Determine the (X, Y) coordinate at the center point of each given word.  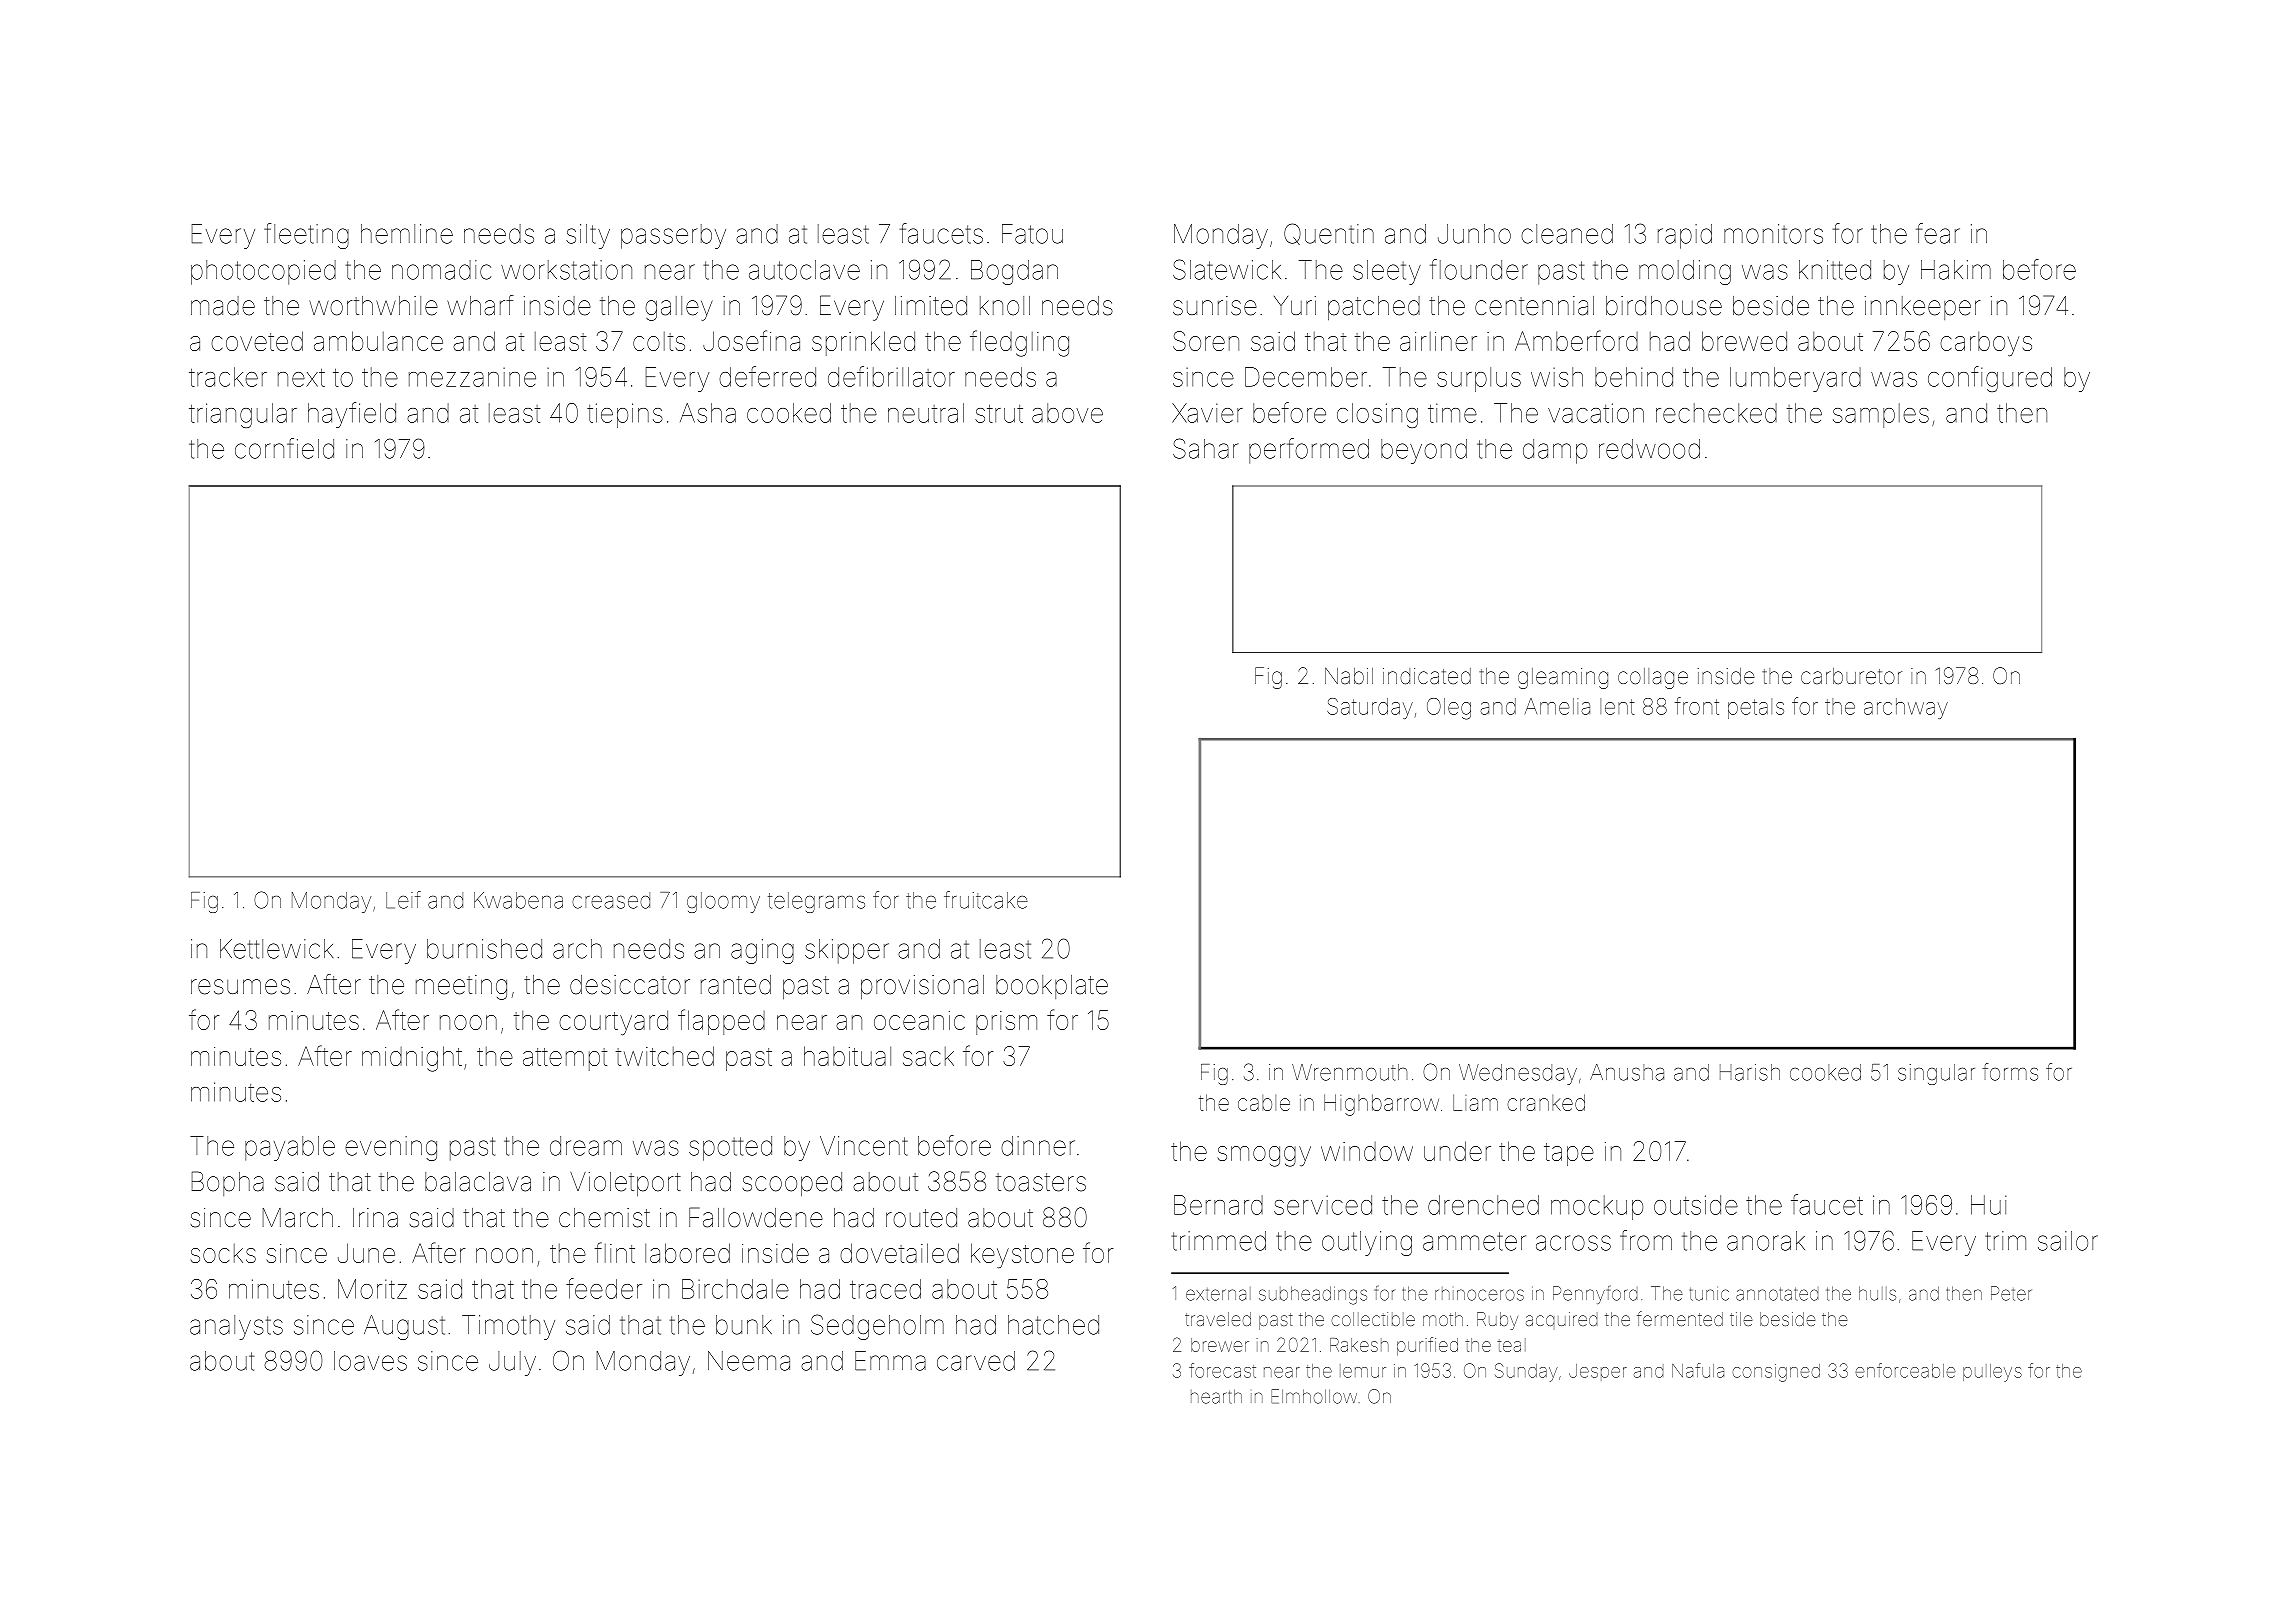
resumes (240, 987)
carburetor (1851, 676)
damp (1555, 451)
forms (2010, 1072)
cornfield (284, 448)
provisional (922, 987)
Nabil (1349, 675)
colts (659, 341)
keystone (1022, 1255)
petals (1756, 708)
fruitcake (986, 900)
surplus (1479, 379)
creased (611, 900)
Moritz (372, 1289)
